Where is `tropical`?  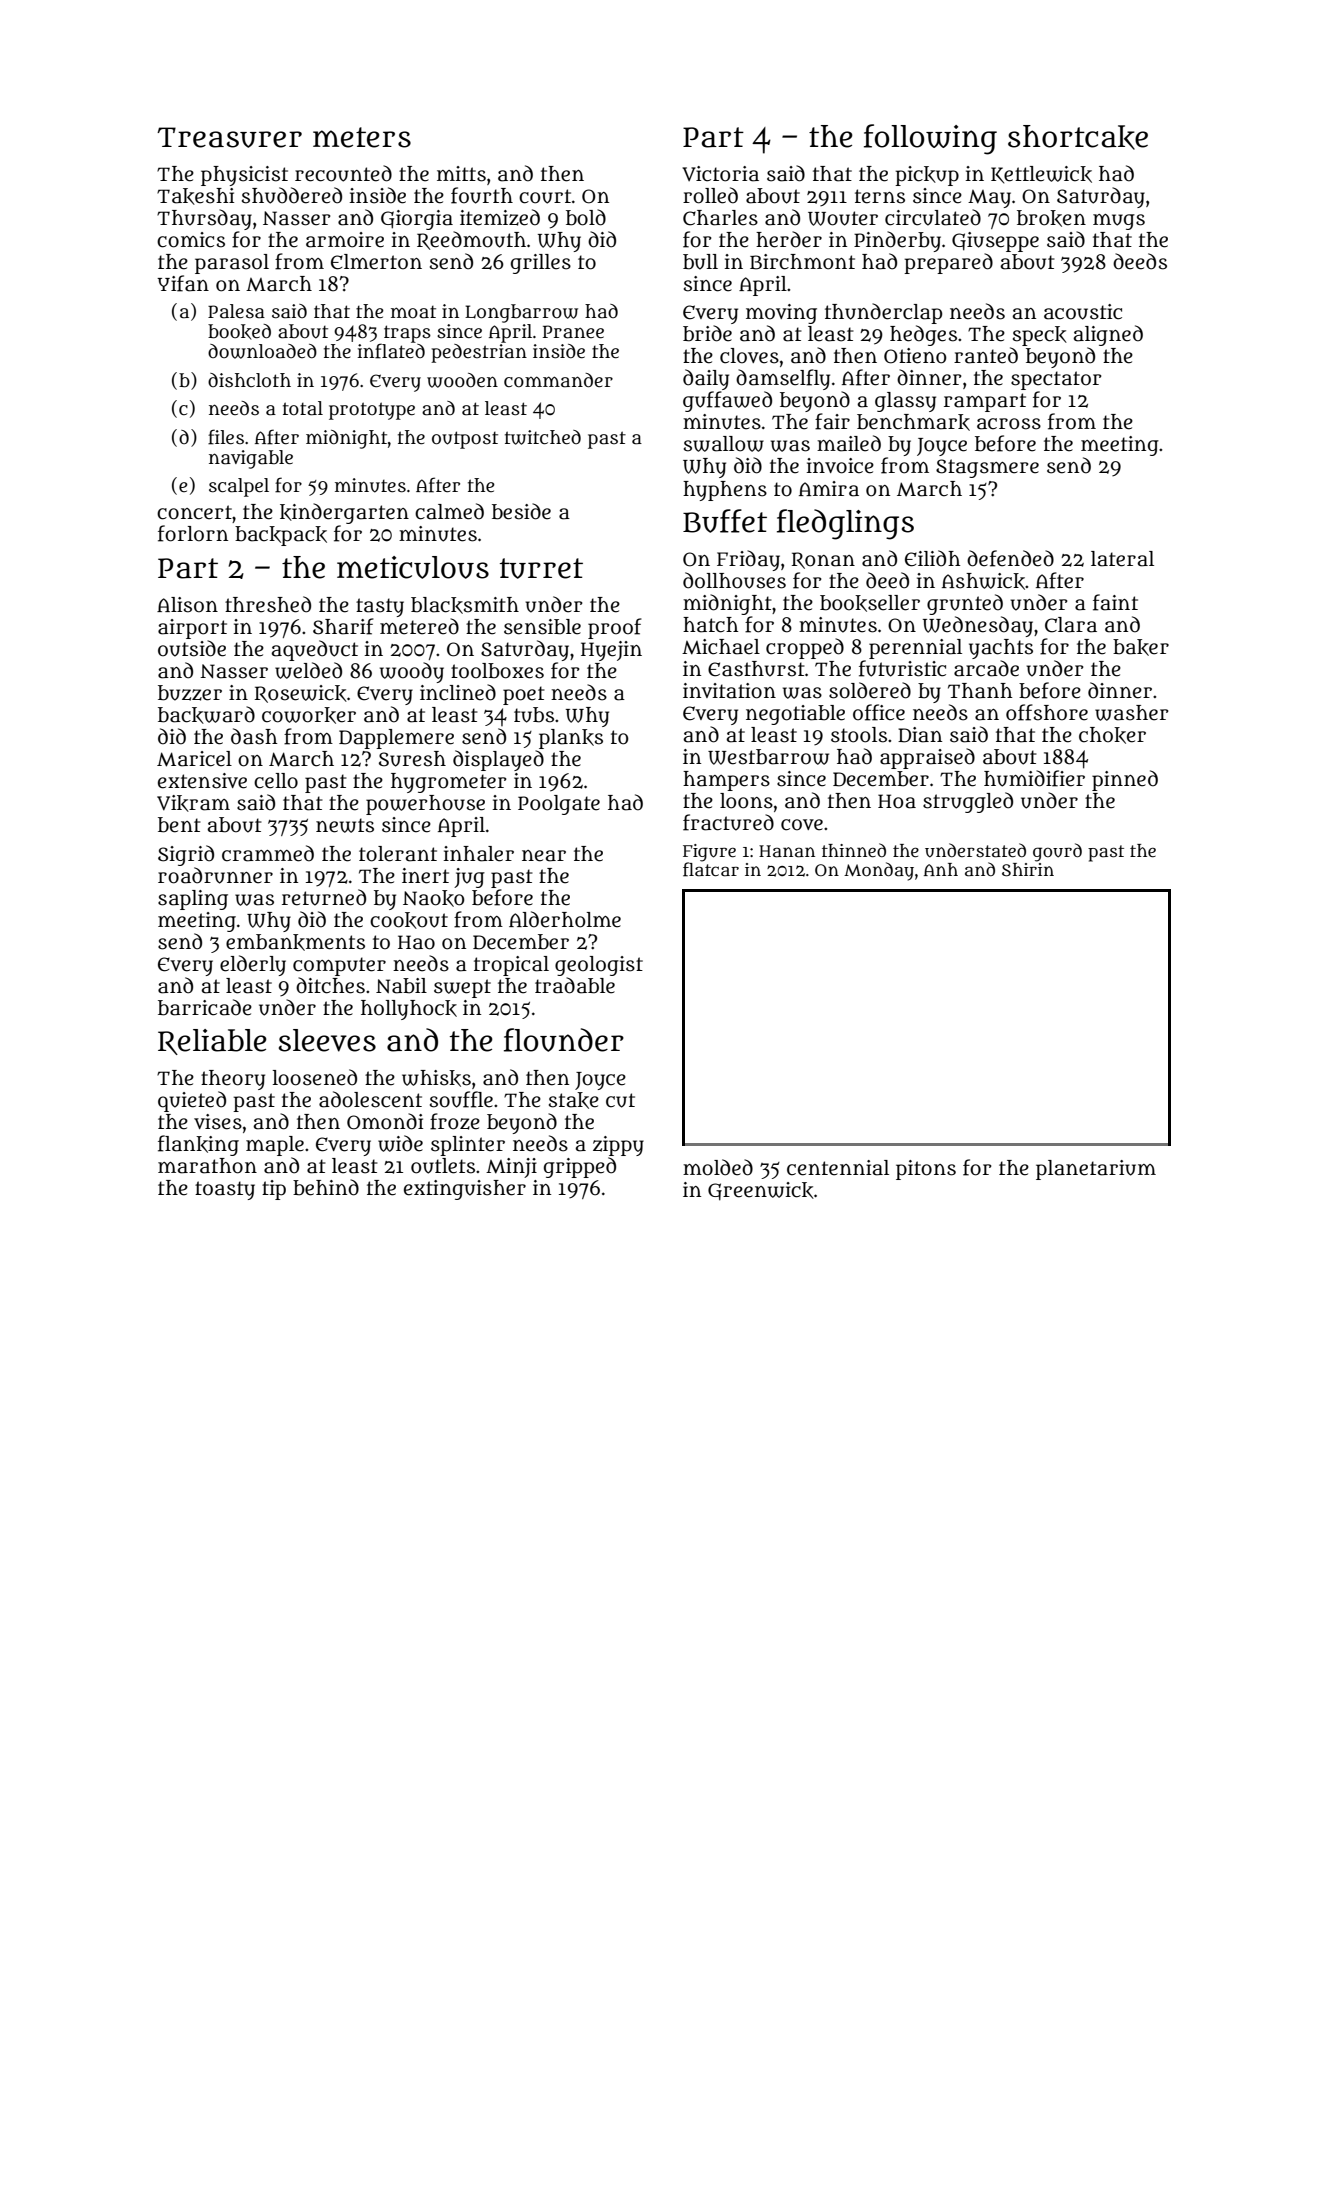
tropical is located at coordinates (511, 966).
